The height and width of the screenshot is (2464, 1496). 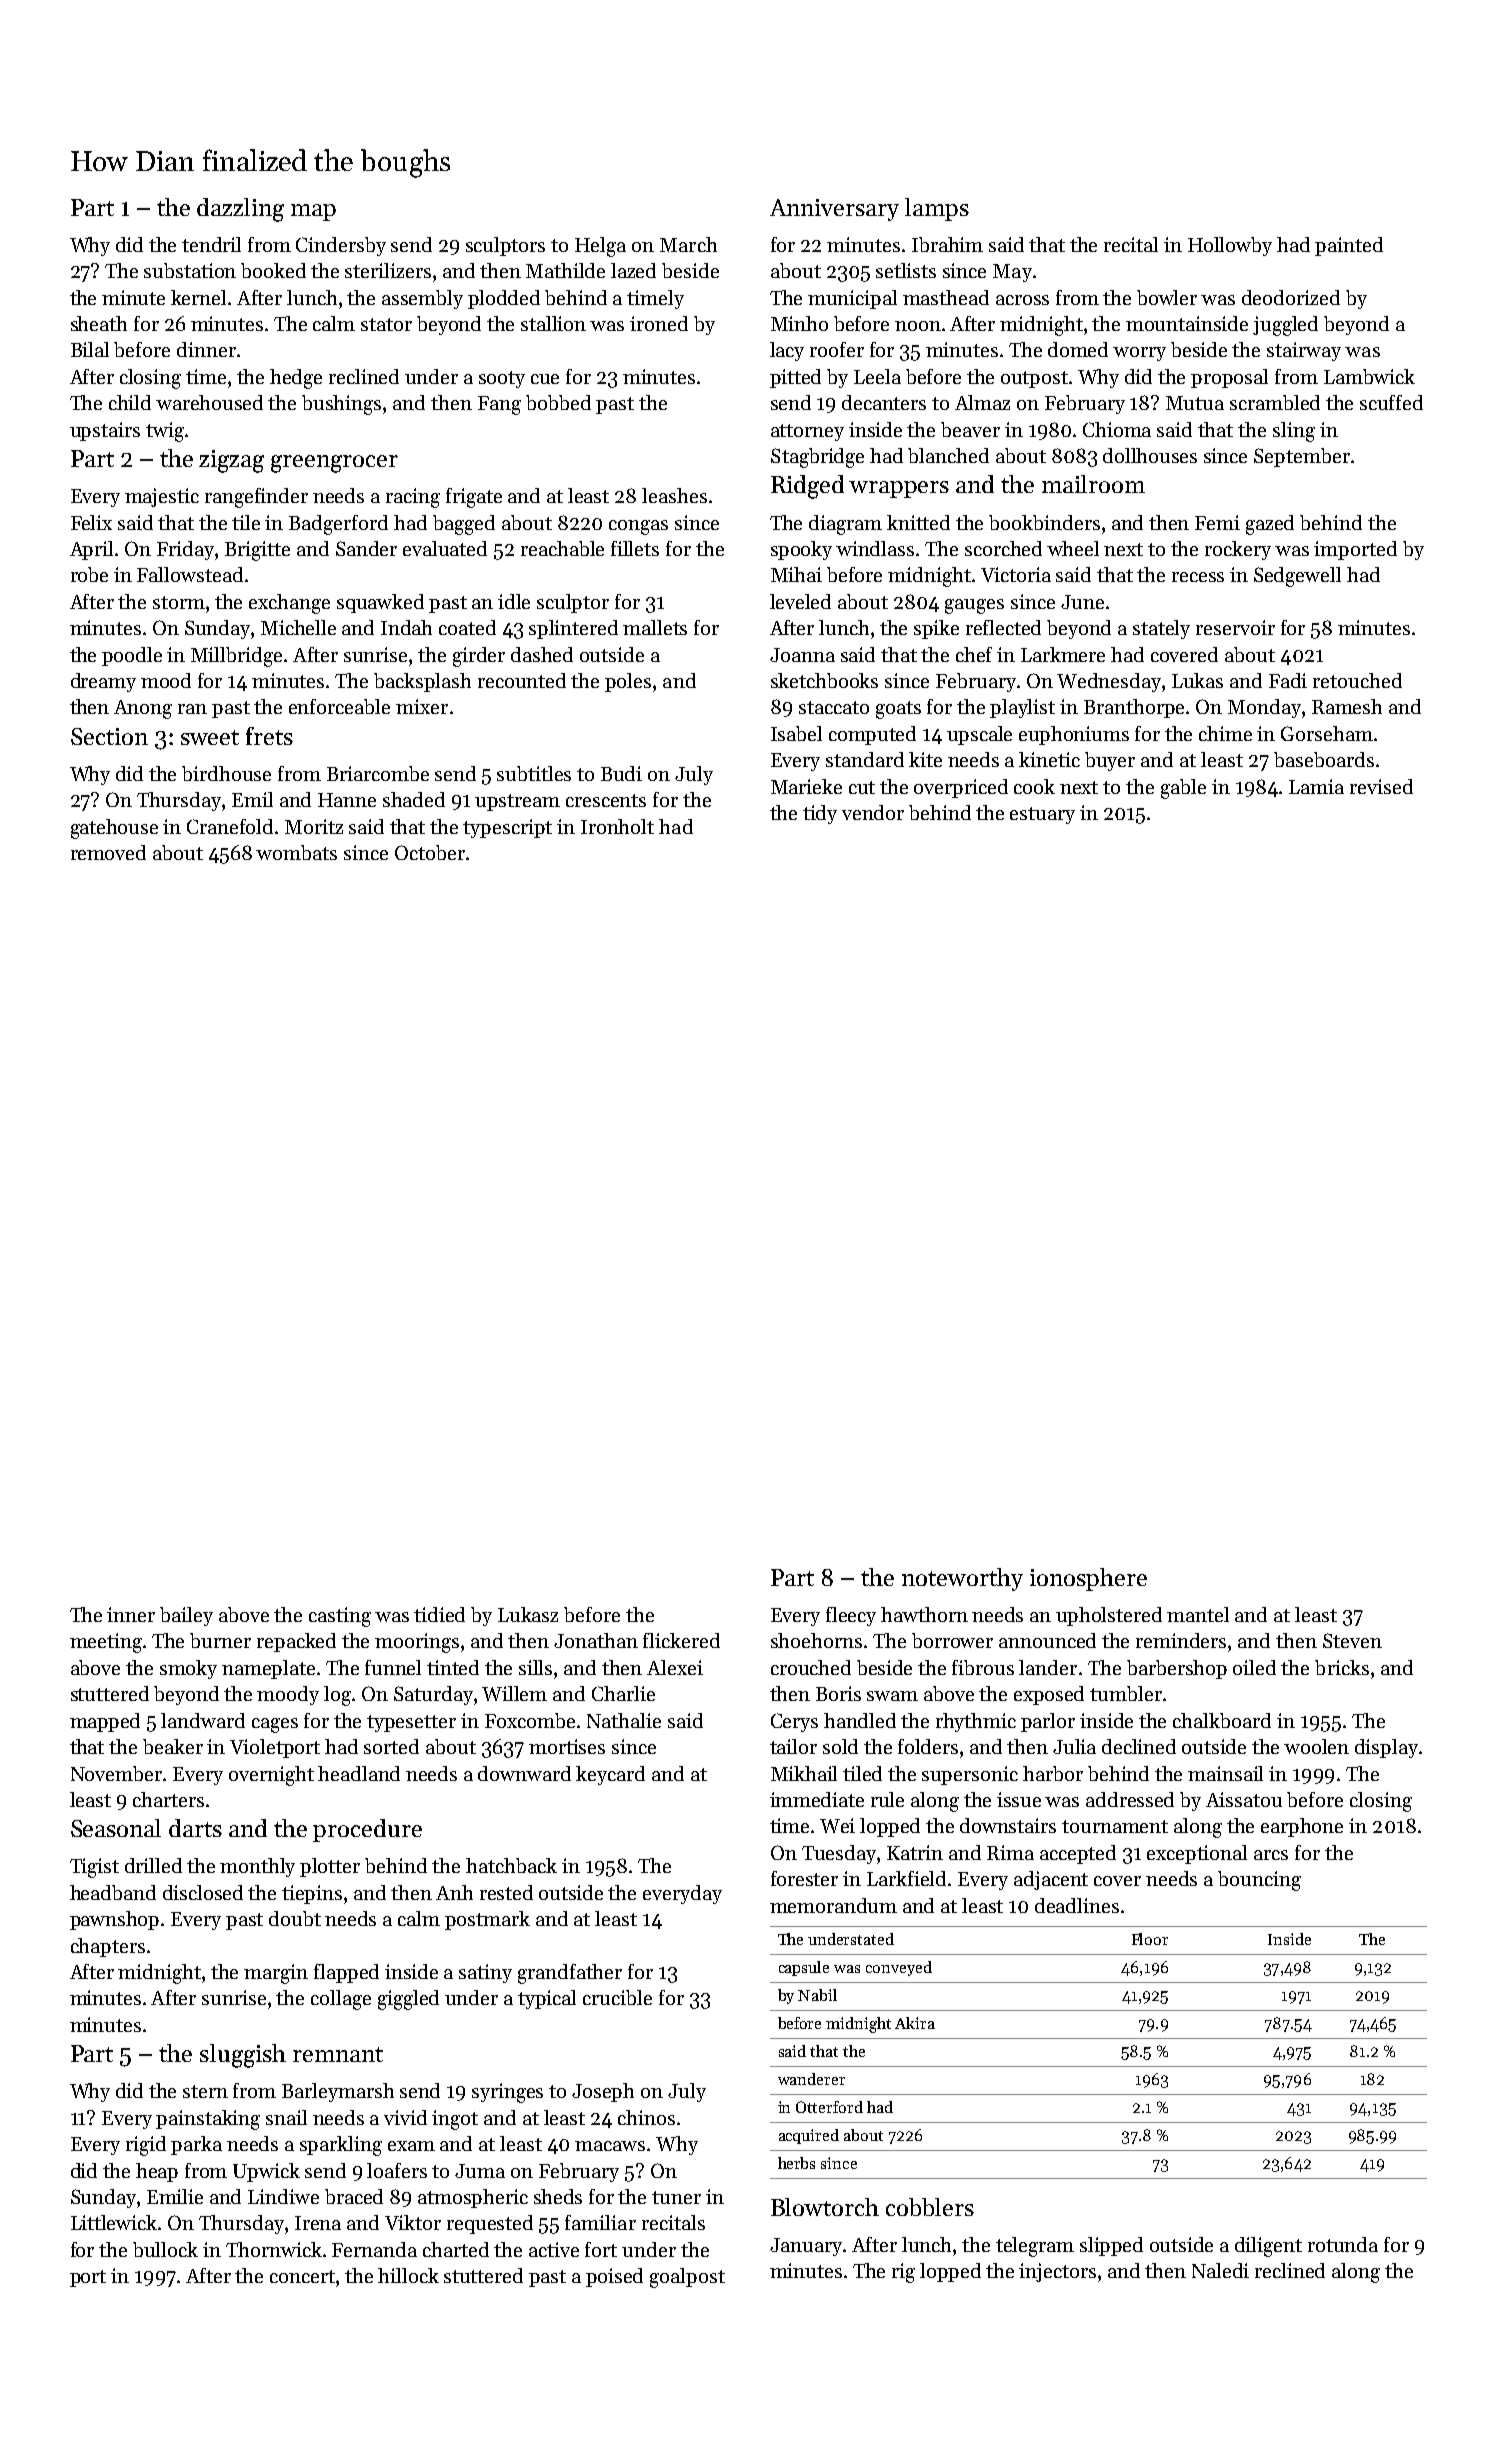 What do you see at coordinates (1057, 2272) in the screenshot?
I see `injectors` at bounding box center [1057, 2272].
